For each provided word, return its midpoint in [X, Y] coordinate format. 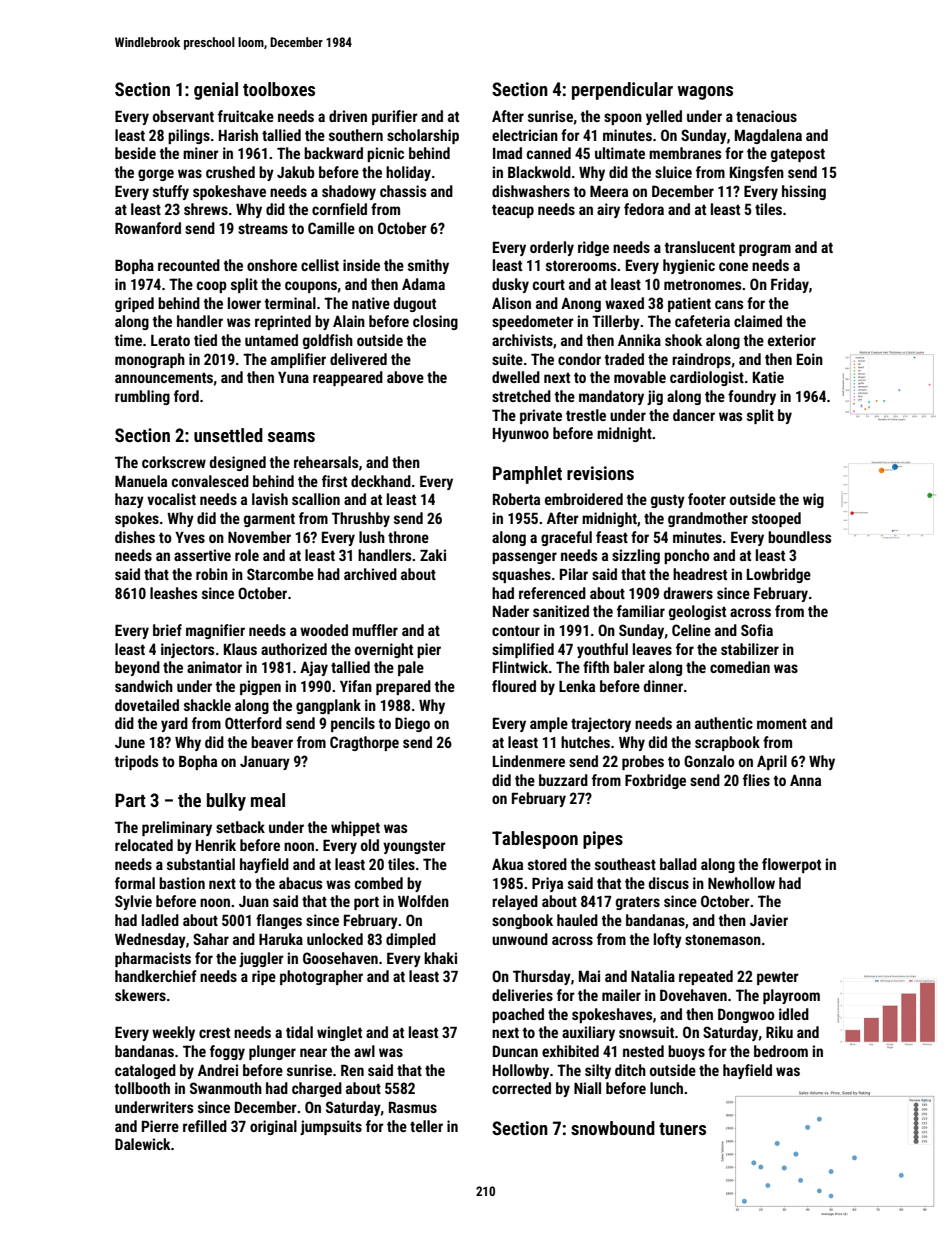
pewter [778, 978]
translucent [700, 247]
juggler [261, 959]
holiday [408, 173]
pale [411, 668]
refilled [205, 1126]
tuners [682, 1129]
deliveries [522, 995]
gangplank [328, 706]
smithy [428, 266]
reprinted [283, 322]
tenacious [766, 116]
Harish [238, 135]
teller [426, 1126]
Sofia [757, 630]
